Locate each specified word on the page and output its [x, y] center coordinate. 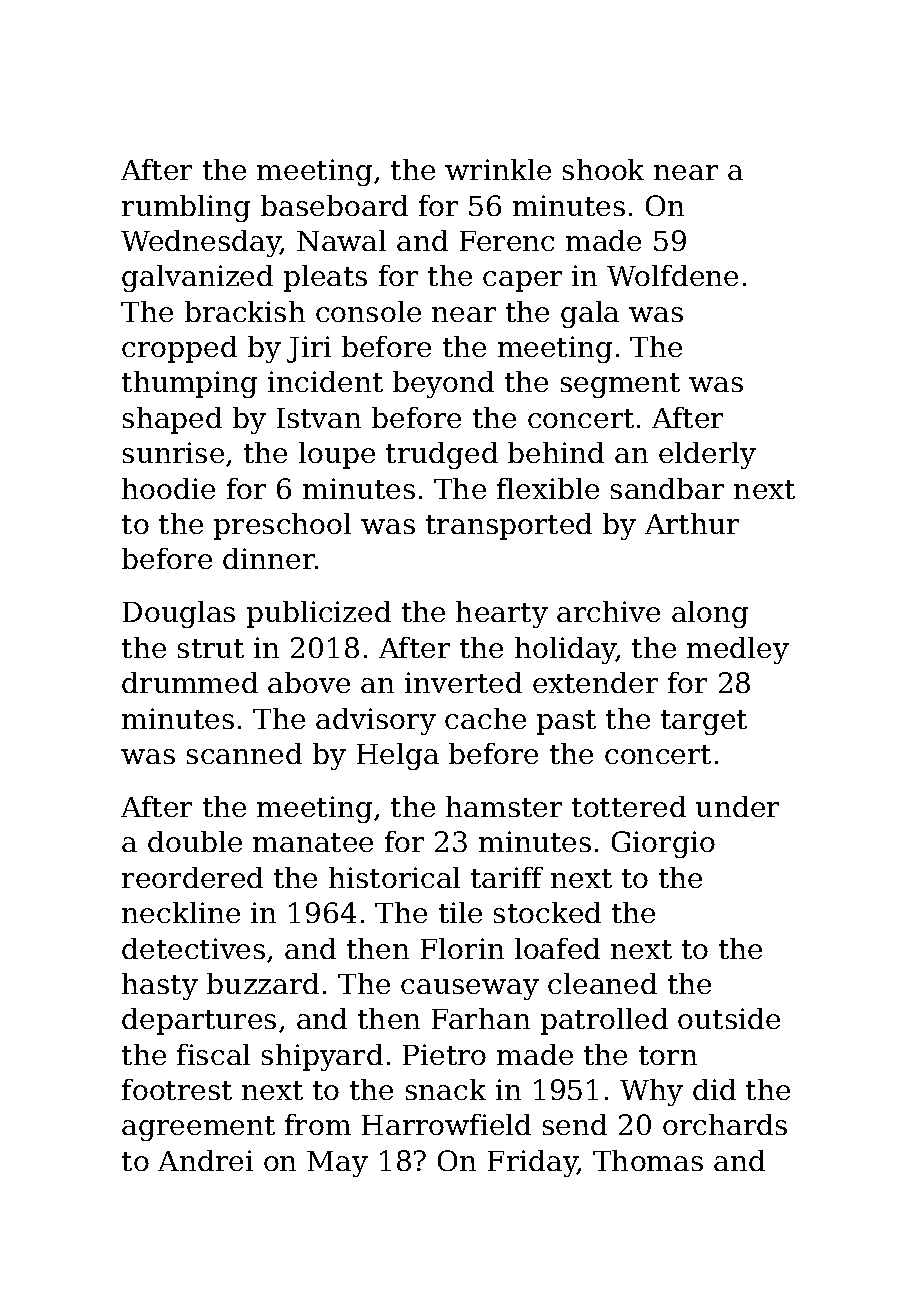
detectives [193, 948]
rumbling [186, 208]
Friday [533, 1163]
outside [729, 1018]
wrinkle [498, 169]
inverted [463, 682]
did [714, 1089]
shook [603, 169]
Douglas [179, 614]
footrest [177, 1089]
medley [738, 650]
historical [394, 877]
